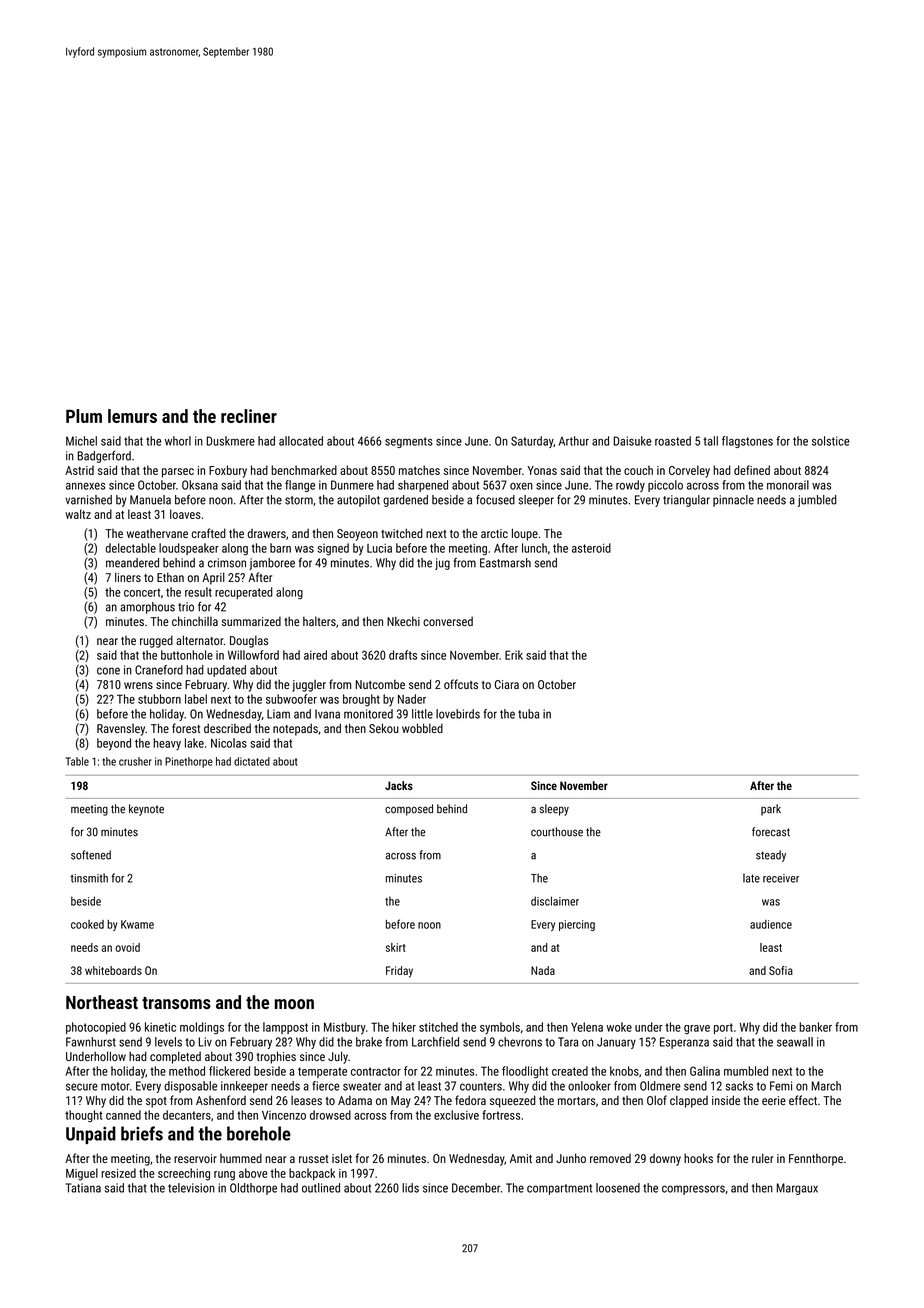 Image resolution: width=924 pixels, height=1308 pixels. I want to click on roasted, so click(673, 441).
